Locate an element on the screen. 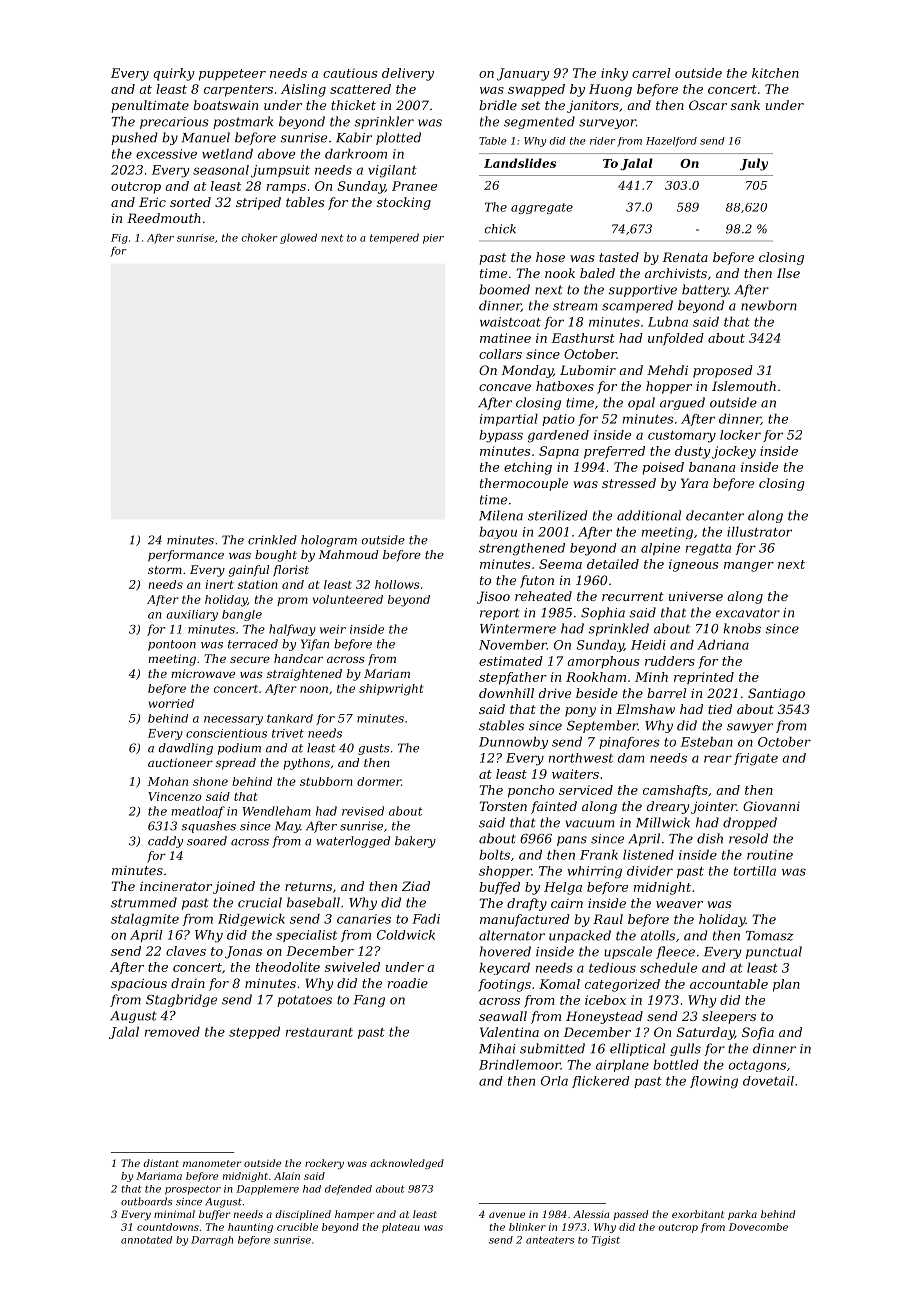 The height and width of the screenshot is (1308, 924). Lubomir is located at coordinates (588, 370).
